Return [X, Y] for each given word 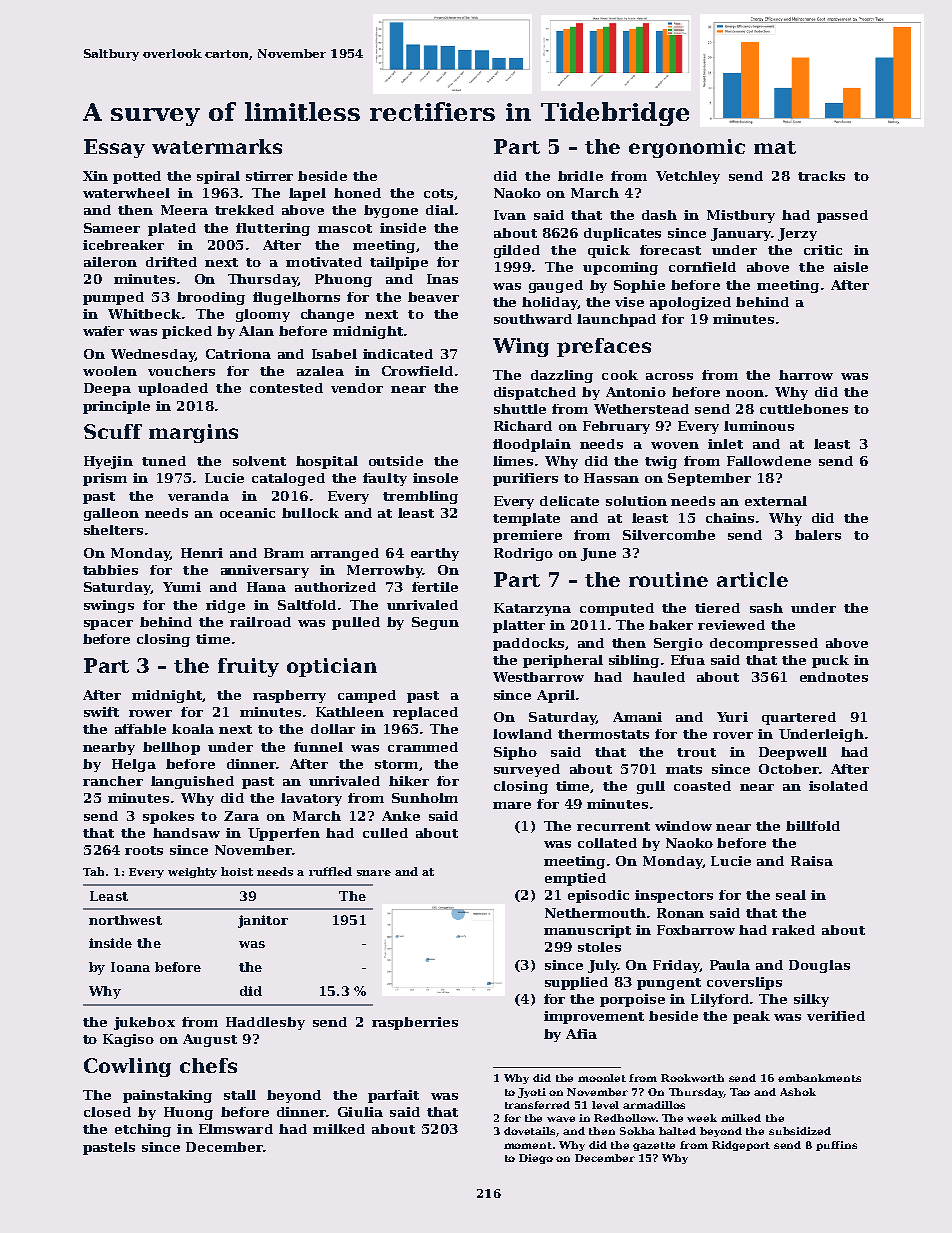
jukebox [144, 1023]
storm [396, 764]
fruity [248, 667]
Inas [442, 279]
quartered [799, 718]
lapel [307, 194]
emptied [575, 879]
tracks [821, 176]
